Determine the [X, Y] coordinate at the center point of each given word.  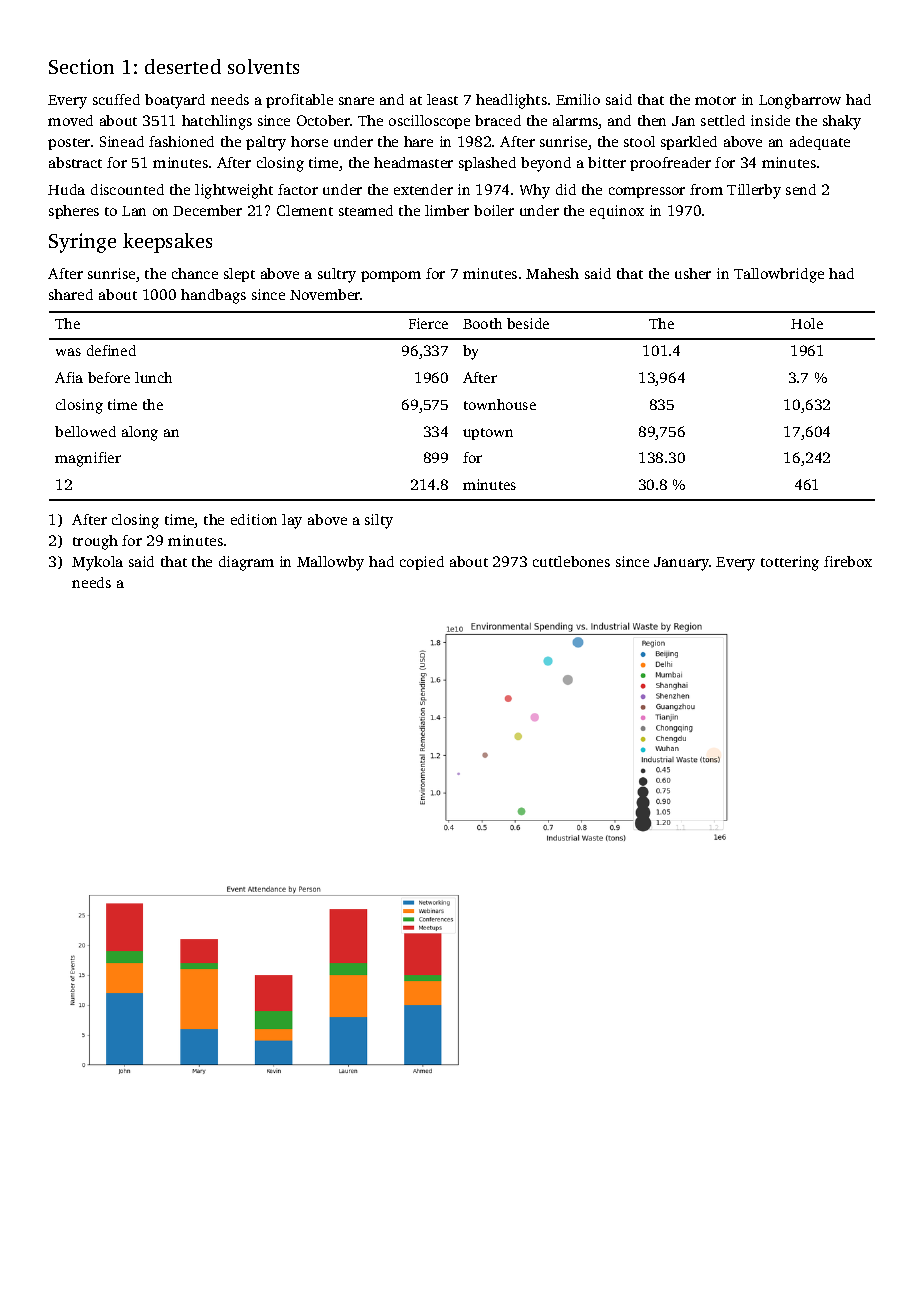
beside [528, 323]
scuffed [116, 99]
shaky [842, 122]
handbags [213, 296]
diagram [246, 563]
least [442, 99]
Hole [807, 323]
